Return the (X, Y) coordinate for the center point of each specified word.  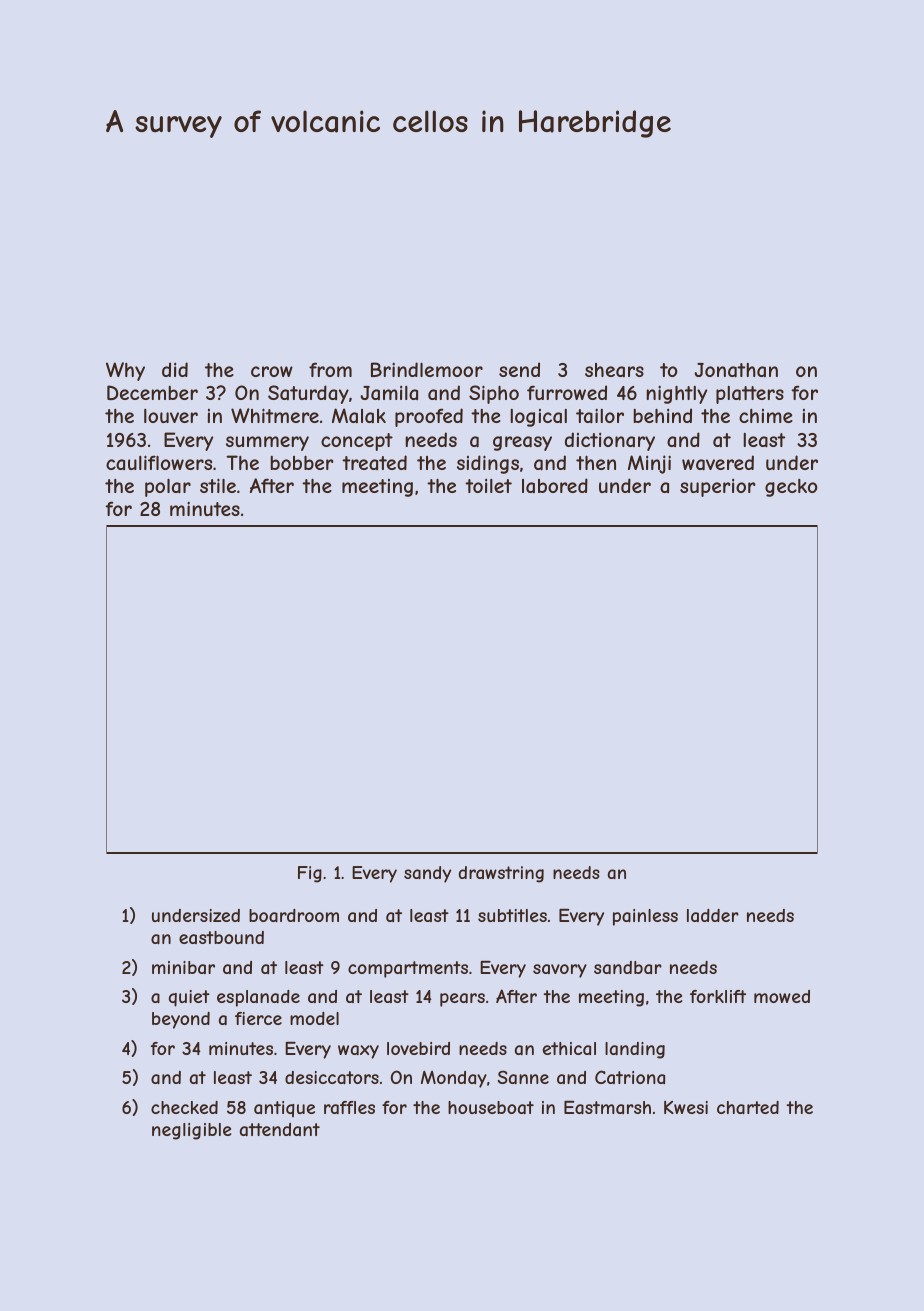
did (175, 369)
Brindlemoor (427, 369)
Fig (310, 874)
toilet (488, 486)
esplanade (258, 998)
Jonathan (736, 370)
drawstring (501, 874)
